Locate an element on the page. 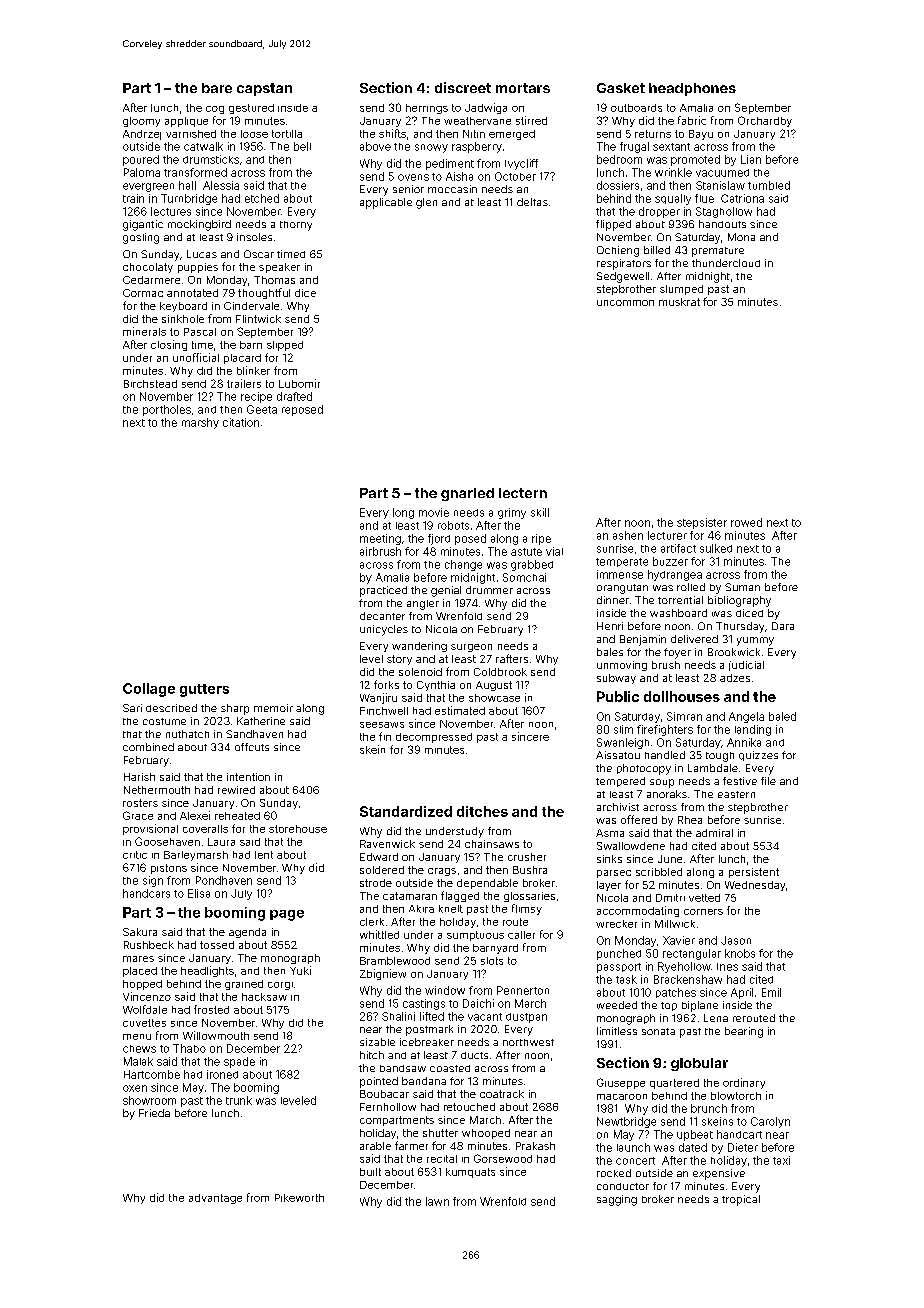 This image has width=924, height=1308. Frieda is located at coordinates (154, 1113).
